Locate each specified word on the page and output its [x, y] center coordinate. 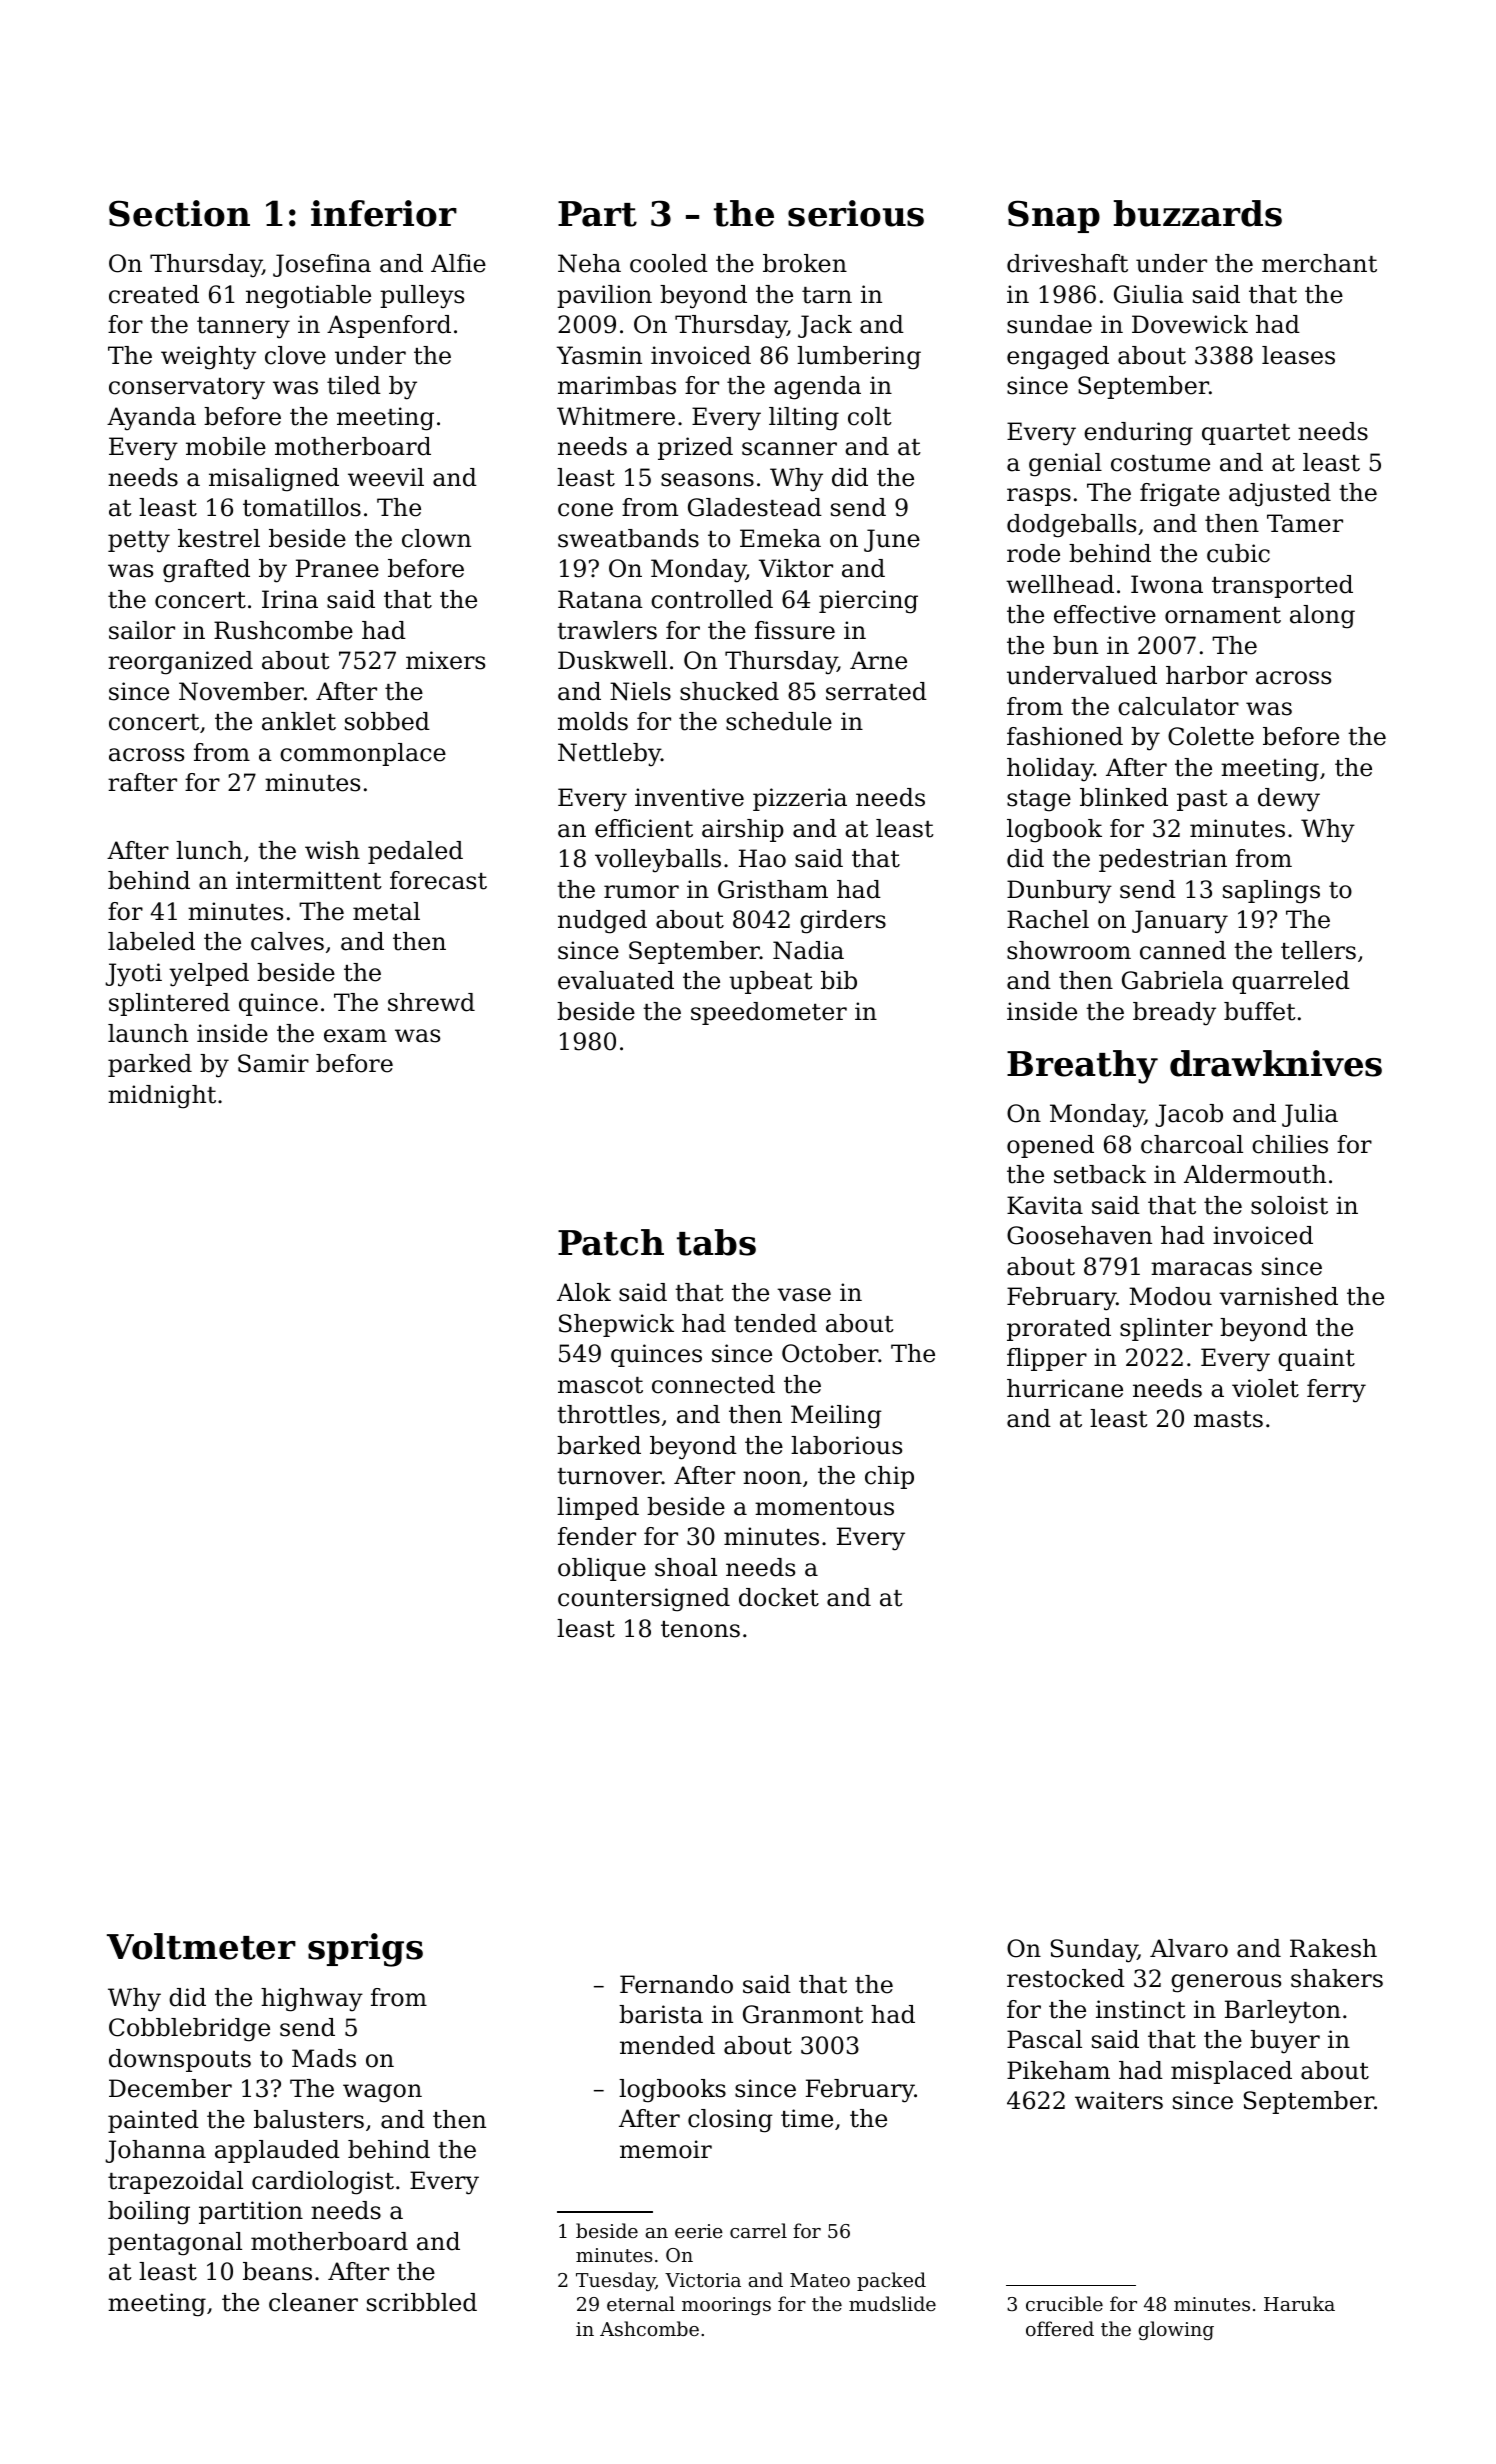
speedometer [769, 1013]
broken [805, 263]
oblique [602, 1569]
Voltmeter [201, 1946]
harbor [1206, 675]
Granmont [803, 2014]
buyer [1285, 2042]
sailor [142, 630]
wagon [382, 2093]
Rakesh [1333, 1948]
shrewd [431, 1002]
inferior [384, 213]
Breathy [1082, 1067]
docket [779, 1597]
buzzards [1198, 213]
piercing [868, 602]
